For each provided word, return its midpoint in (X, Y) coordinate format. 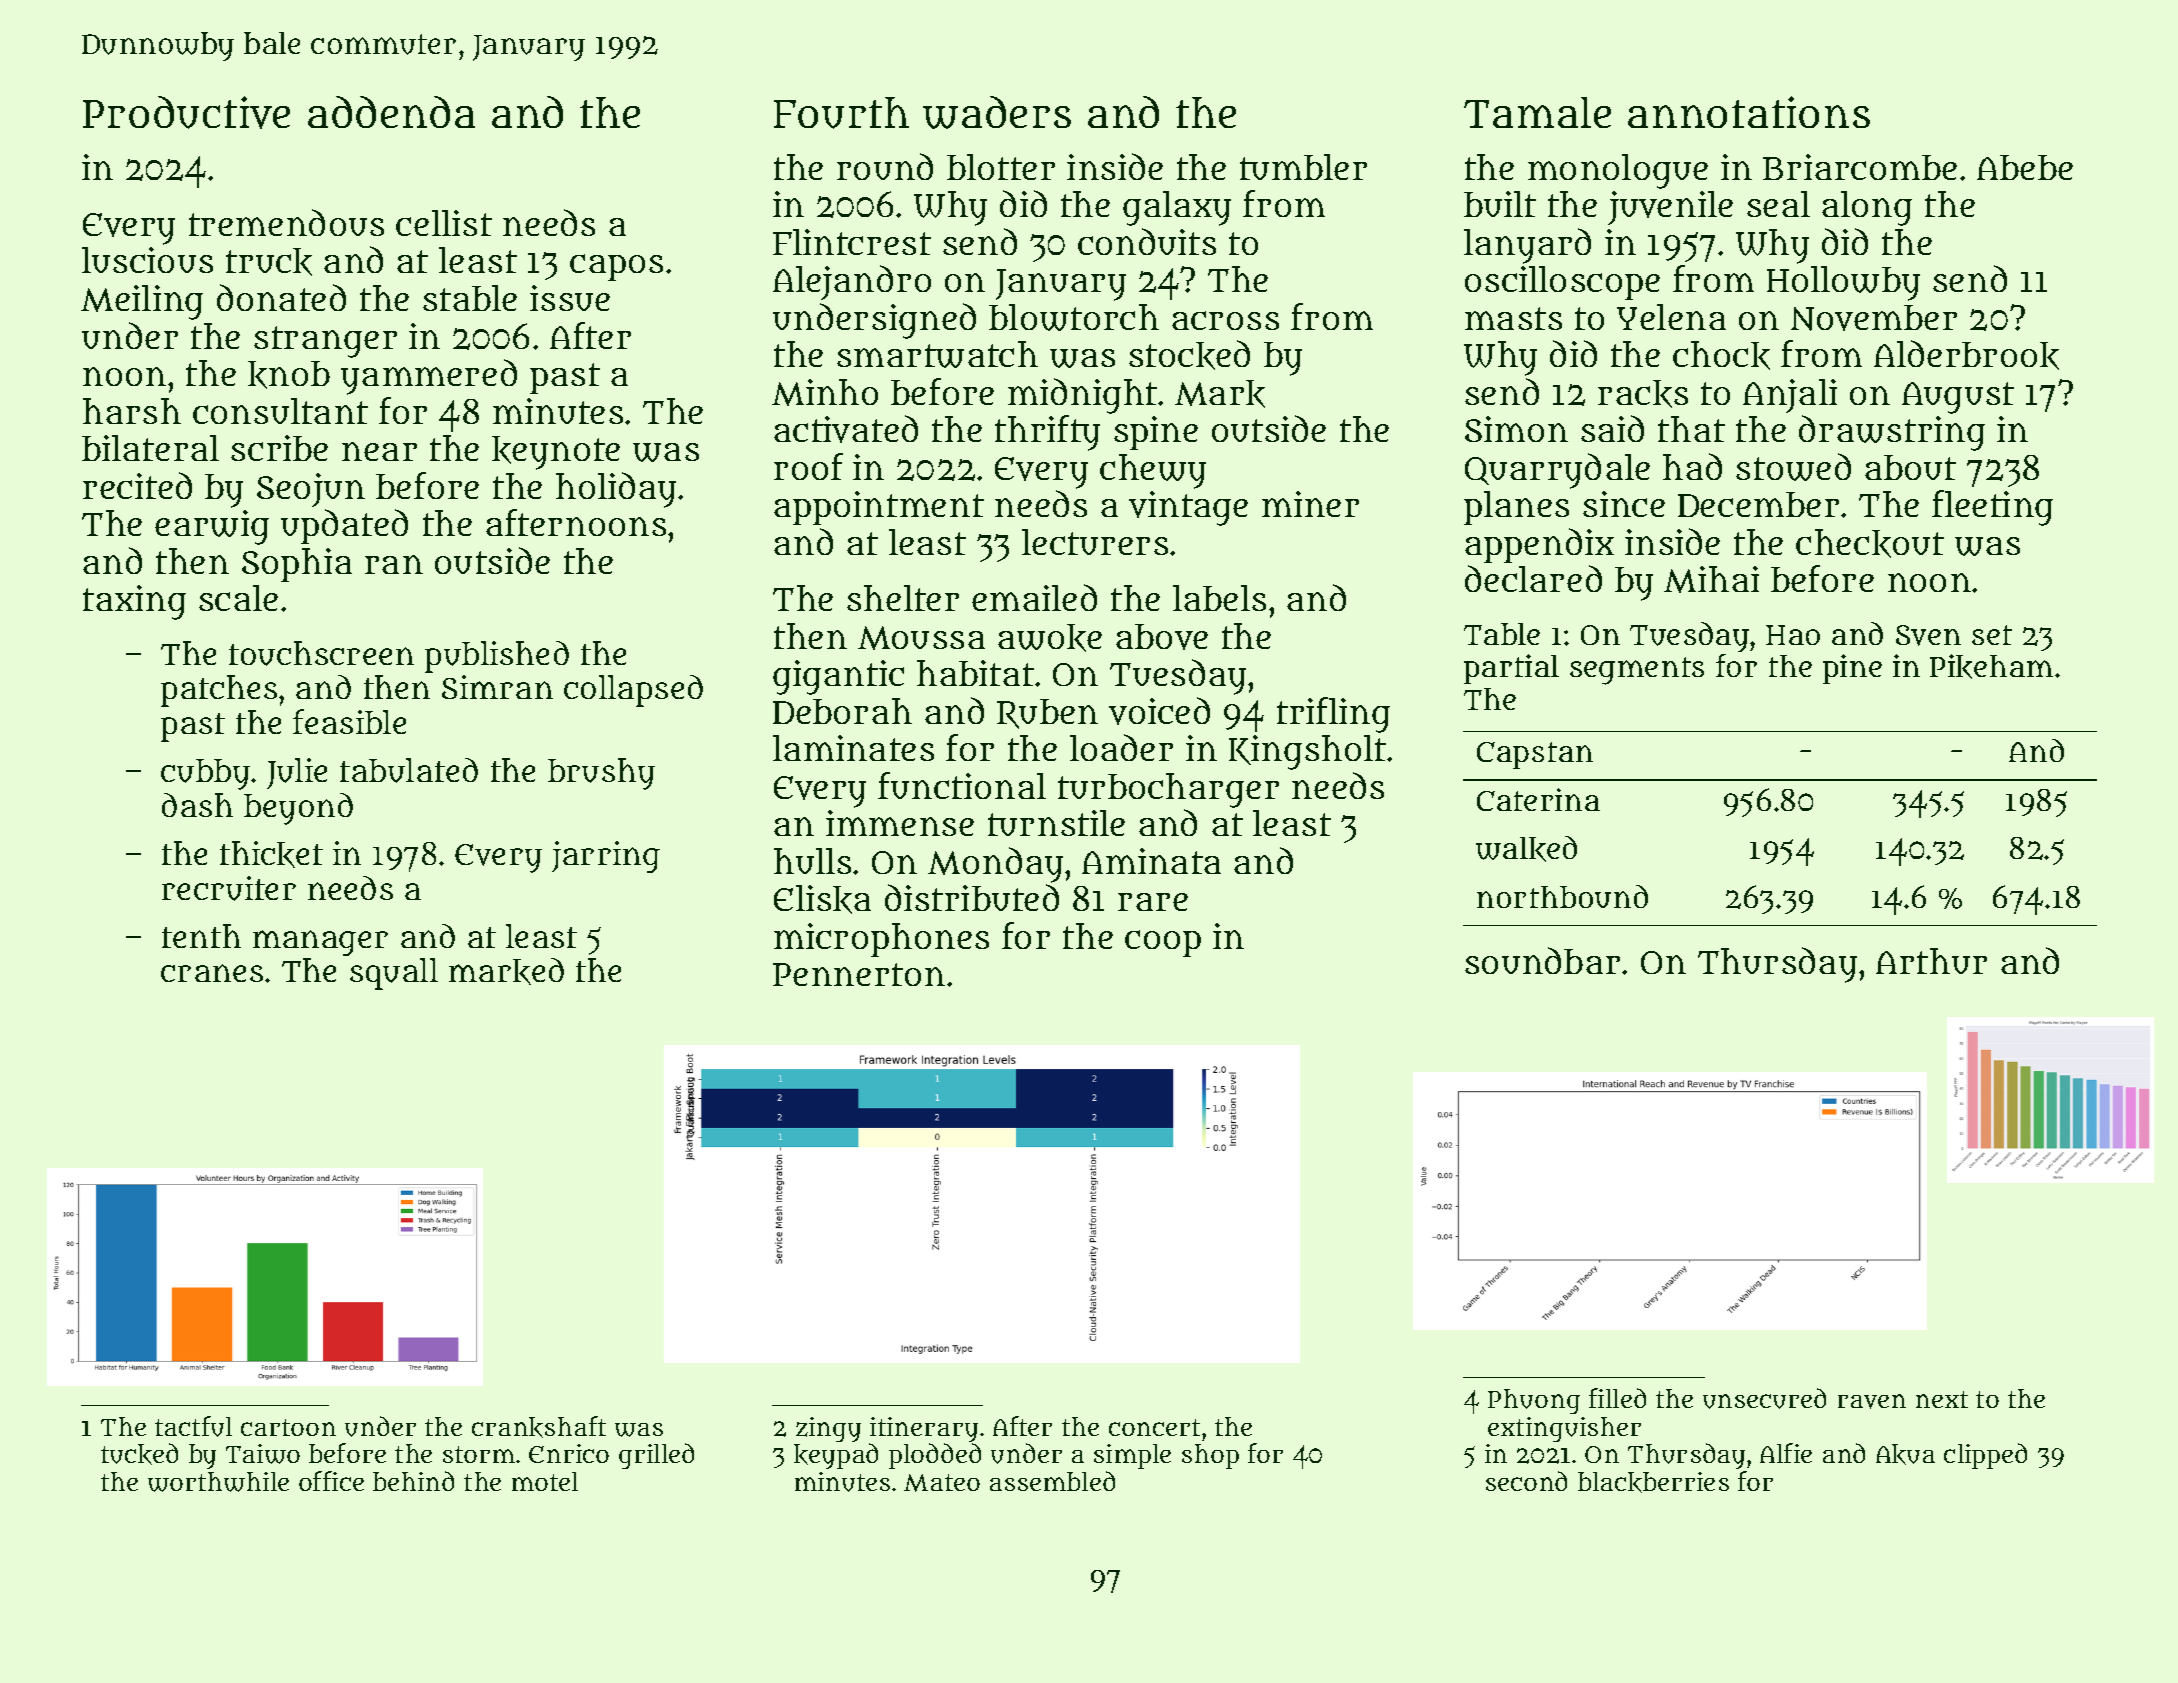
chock (1721, 355)
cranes (212, 973)
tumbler (1303, 167)
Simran (497, 687)
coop (1163, 943)
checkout (1870, 543)
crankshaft (539, 1427)
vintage (1188, 508)
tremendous (286, 222)
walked (1526, 849)
